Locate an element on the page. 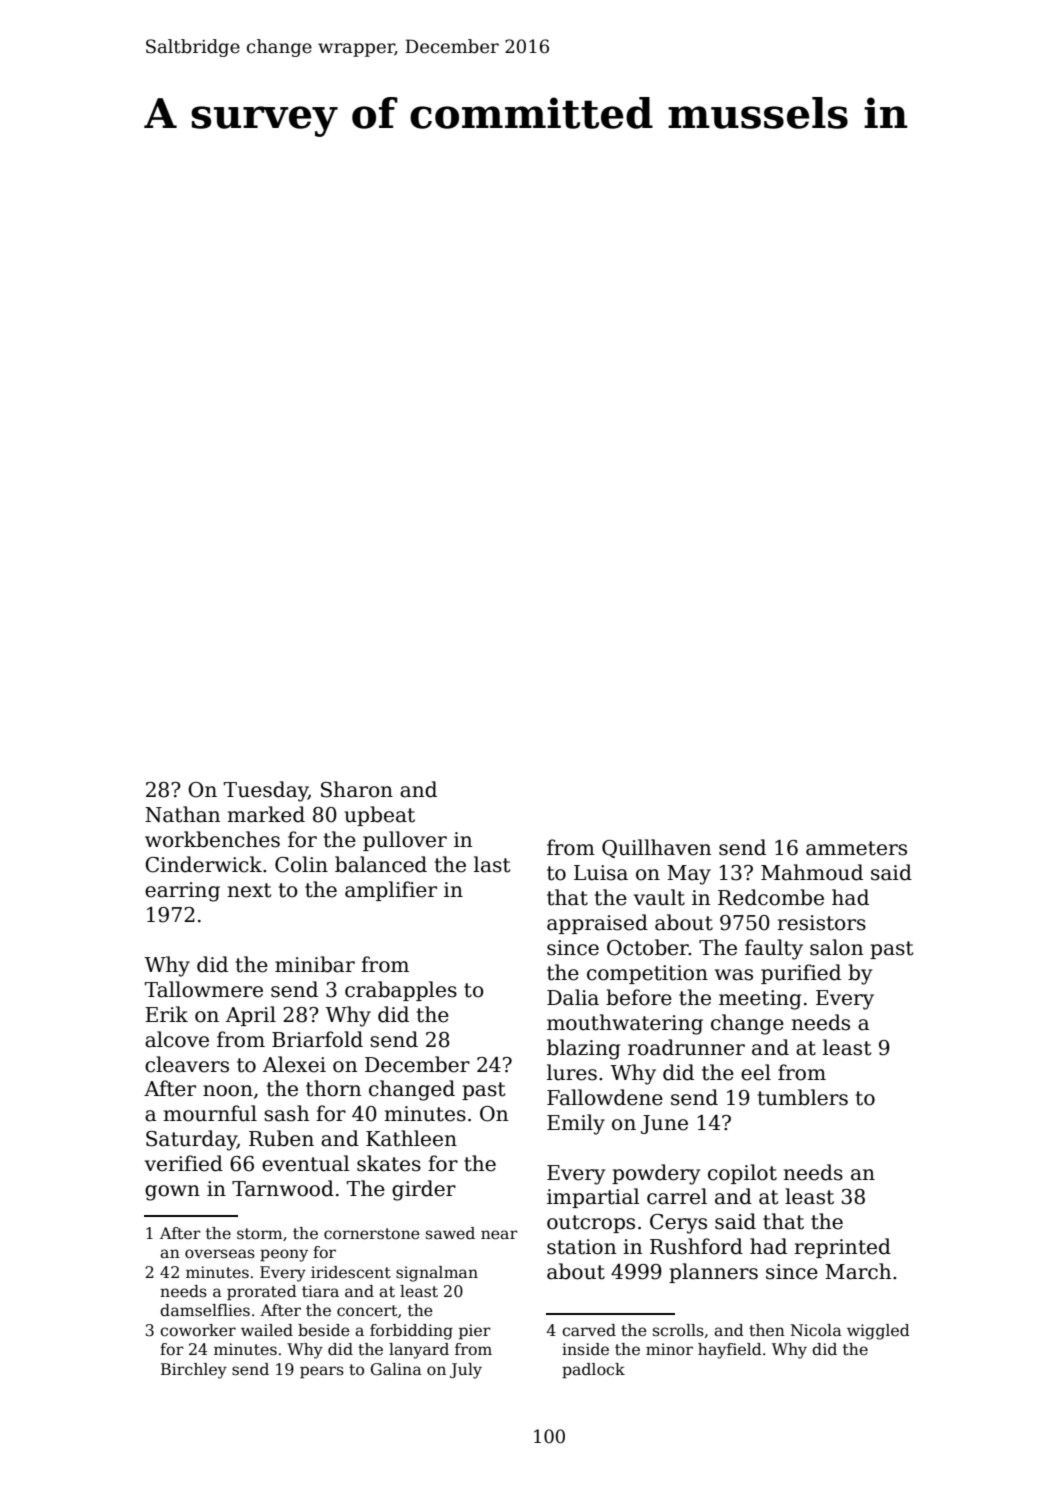  before is located at coordinates (639, 997).
